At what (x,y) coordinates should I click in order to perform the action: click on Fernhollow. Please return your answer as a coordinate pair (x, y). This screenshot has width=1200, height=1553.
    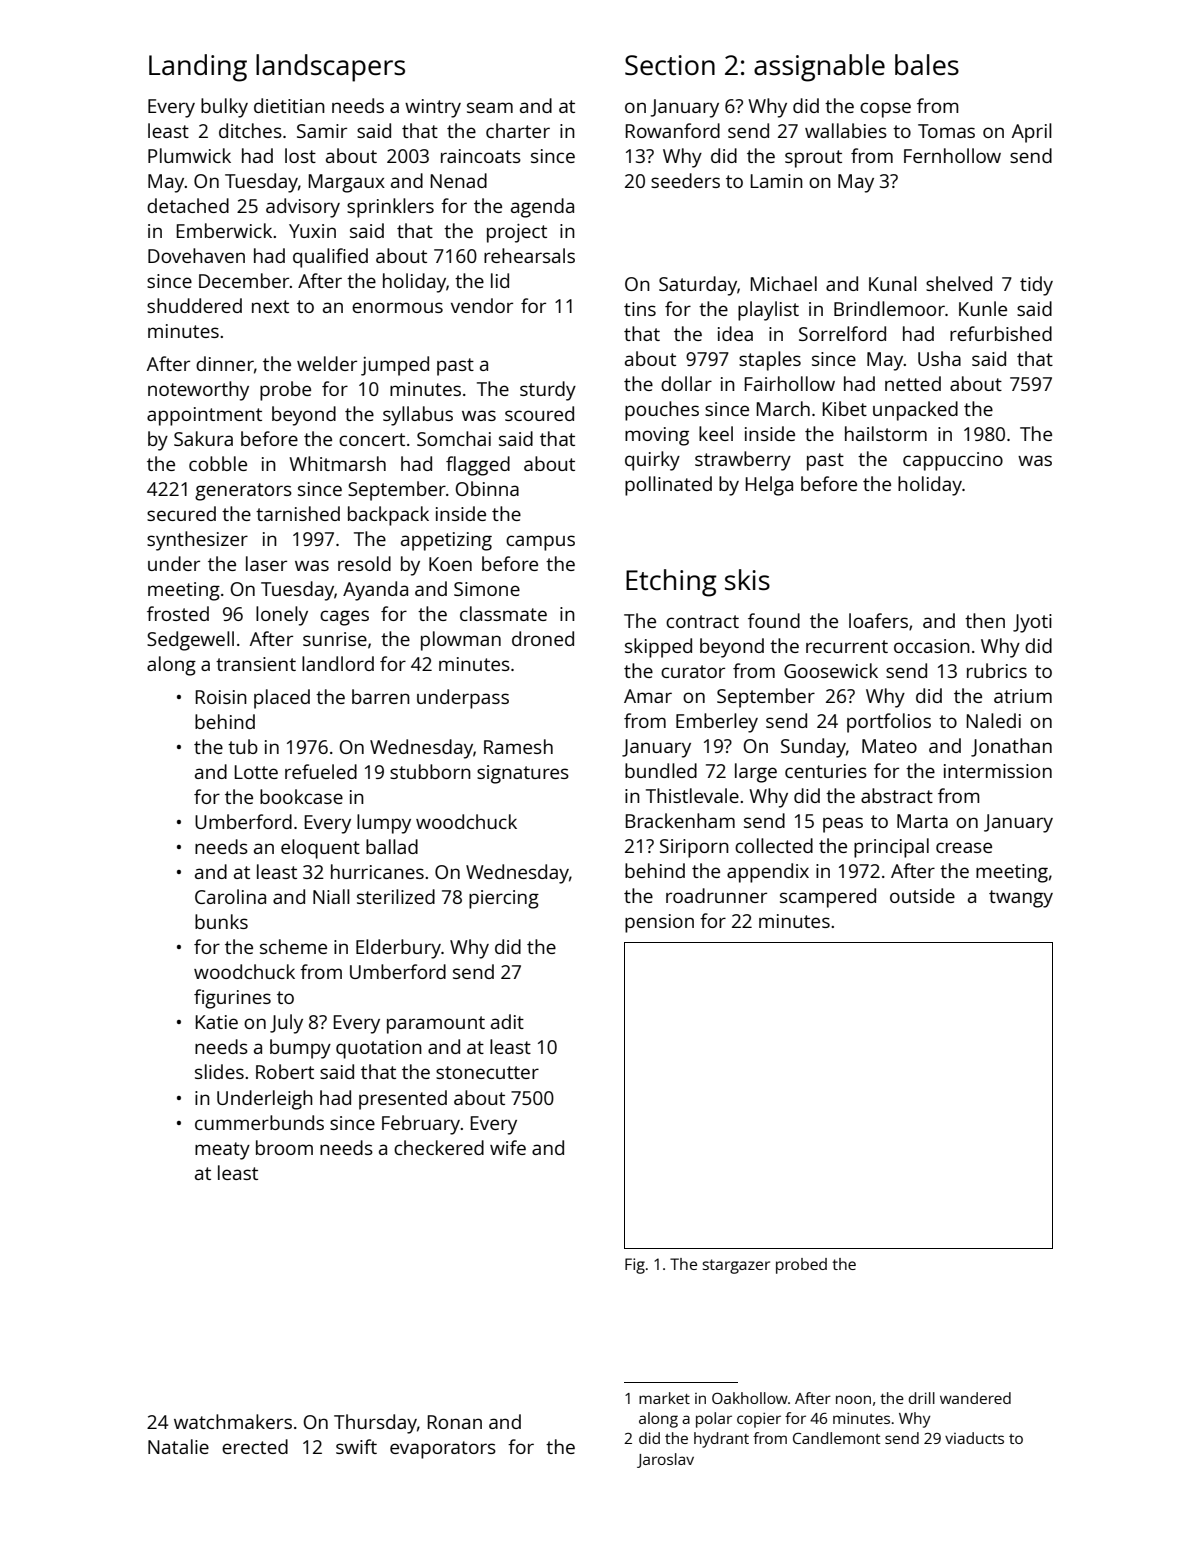
    Looking at the image, I should click on (952, 155).
